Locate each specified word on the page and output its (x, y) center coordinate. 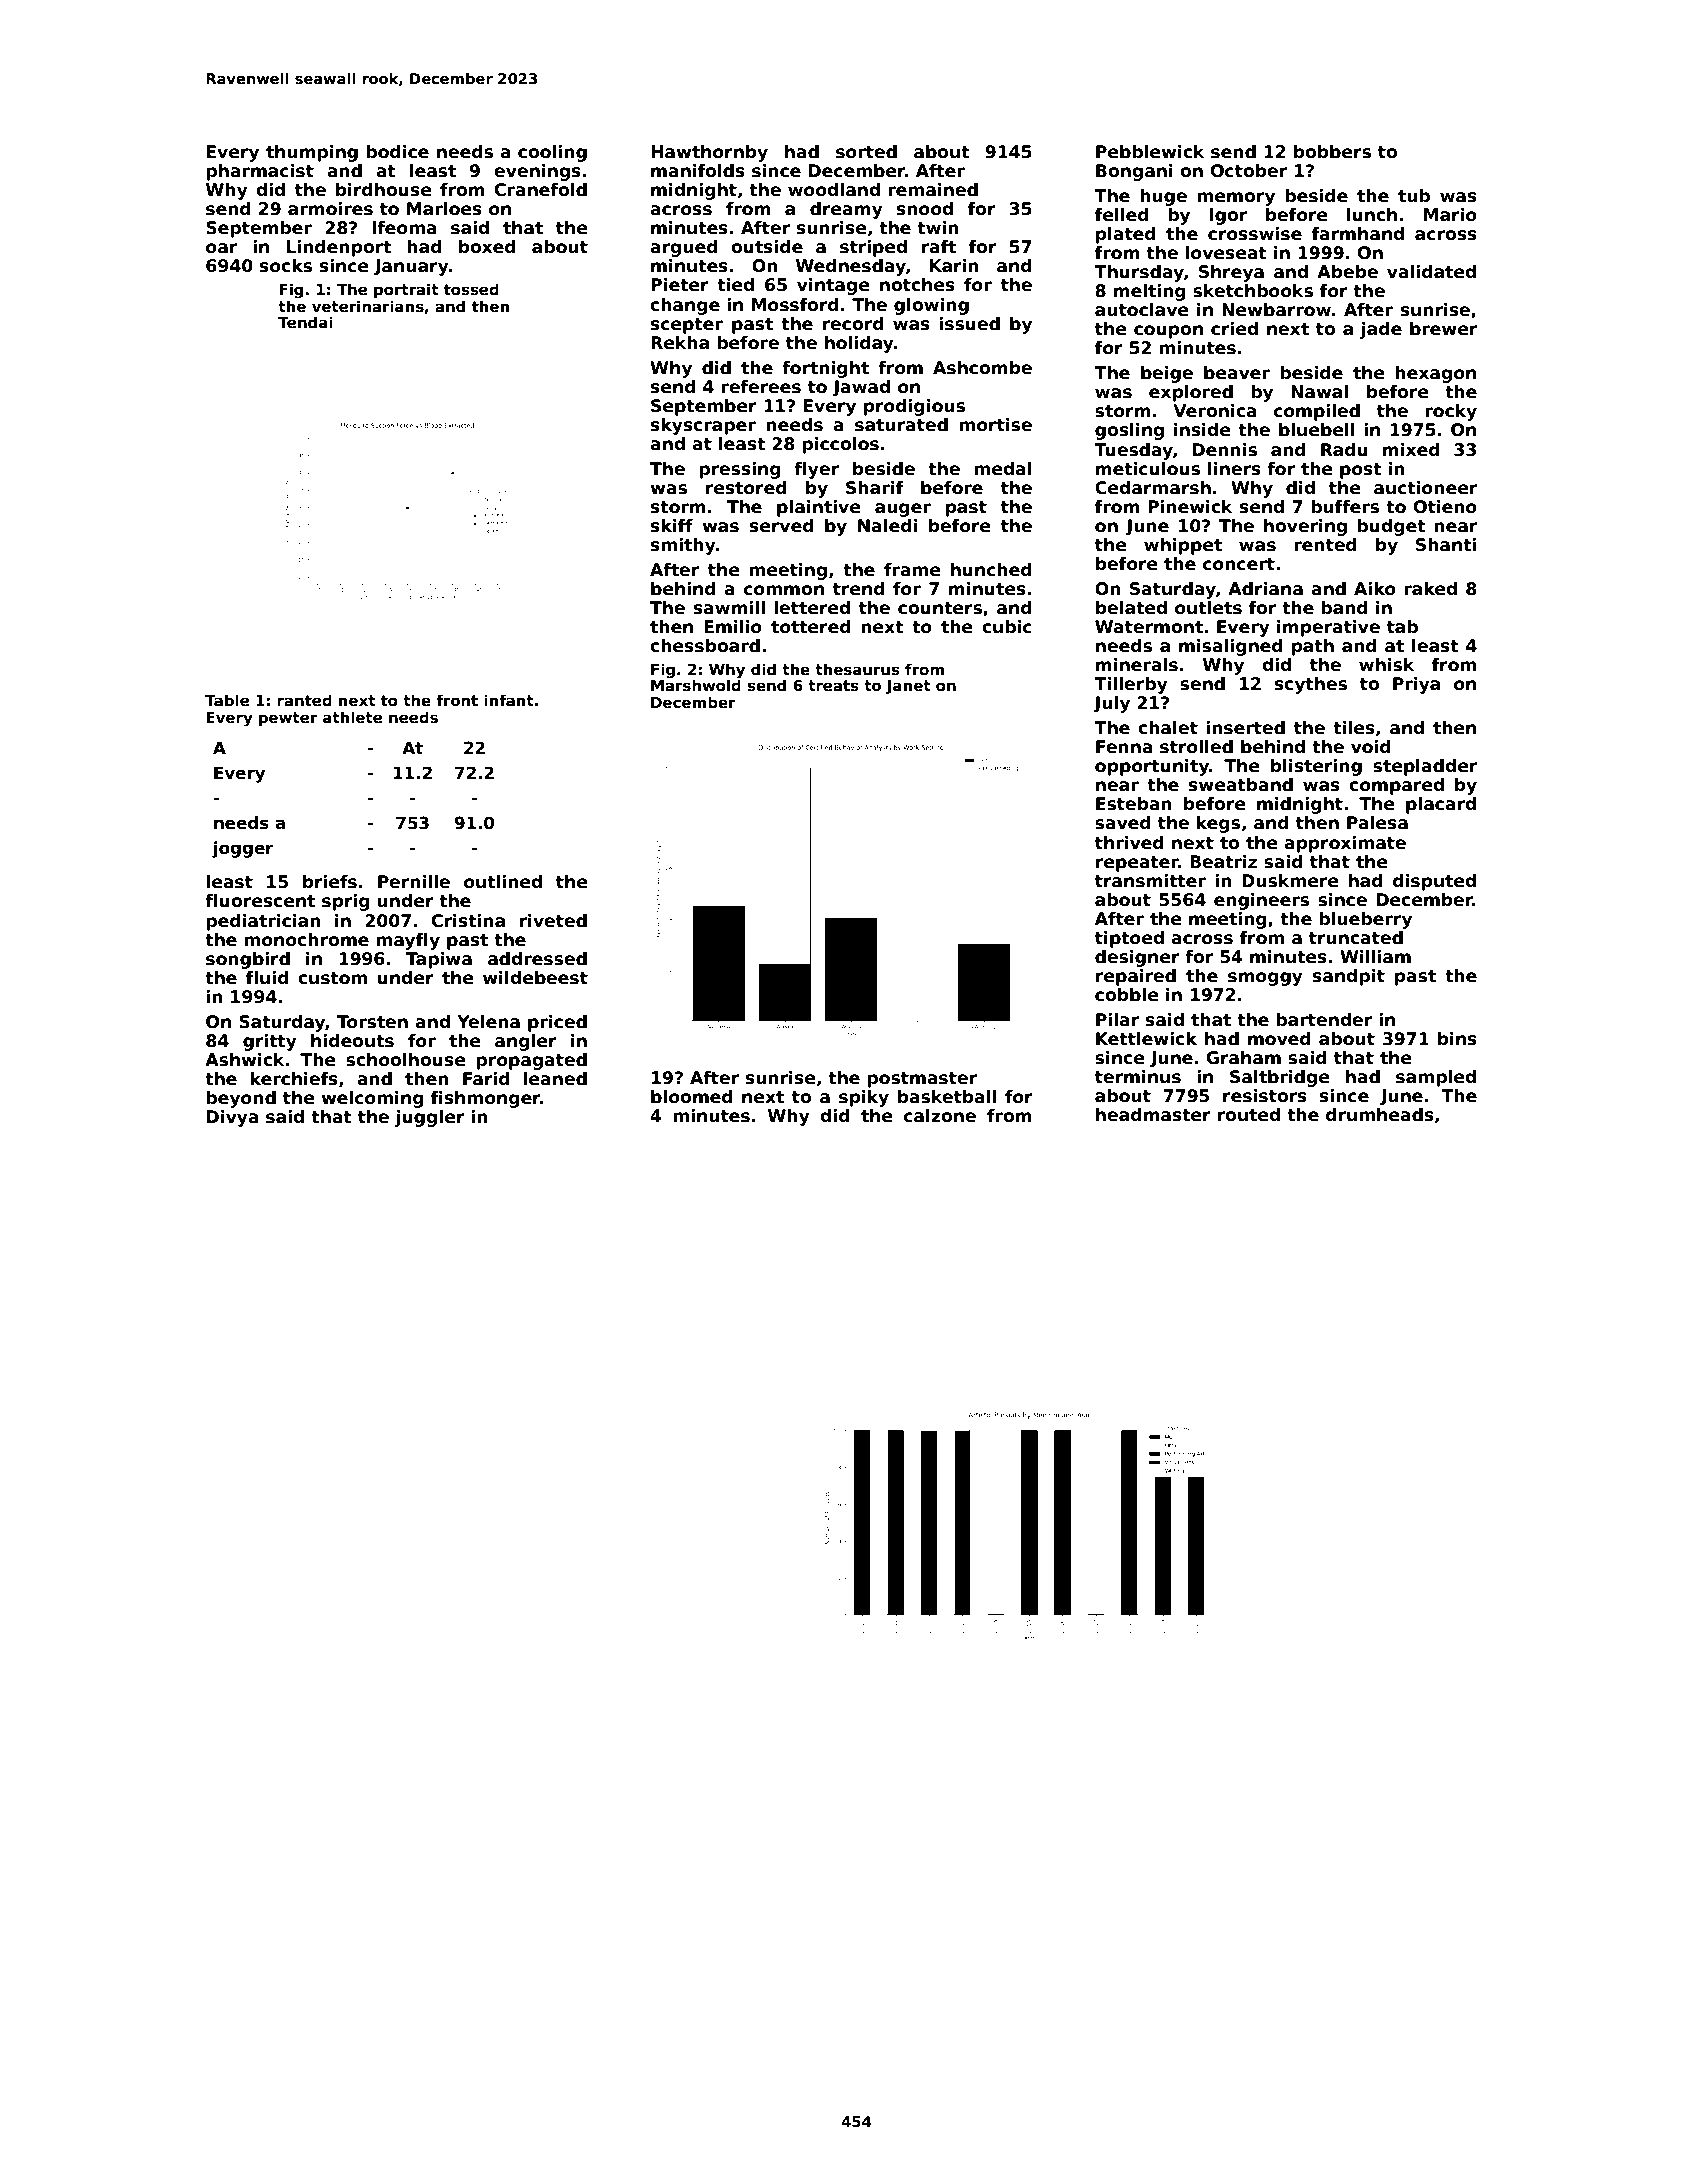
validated (1431, 272)
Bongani (1134, 172)
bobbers (1332, 152)
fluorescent (260, 901)
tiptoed (1129, 939)
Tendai (305, 322)
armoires (330, 209)
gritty (270, 1042)
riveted (553, 921)
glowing (931, 306)
